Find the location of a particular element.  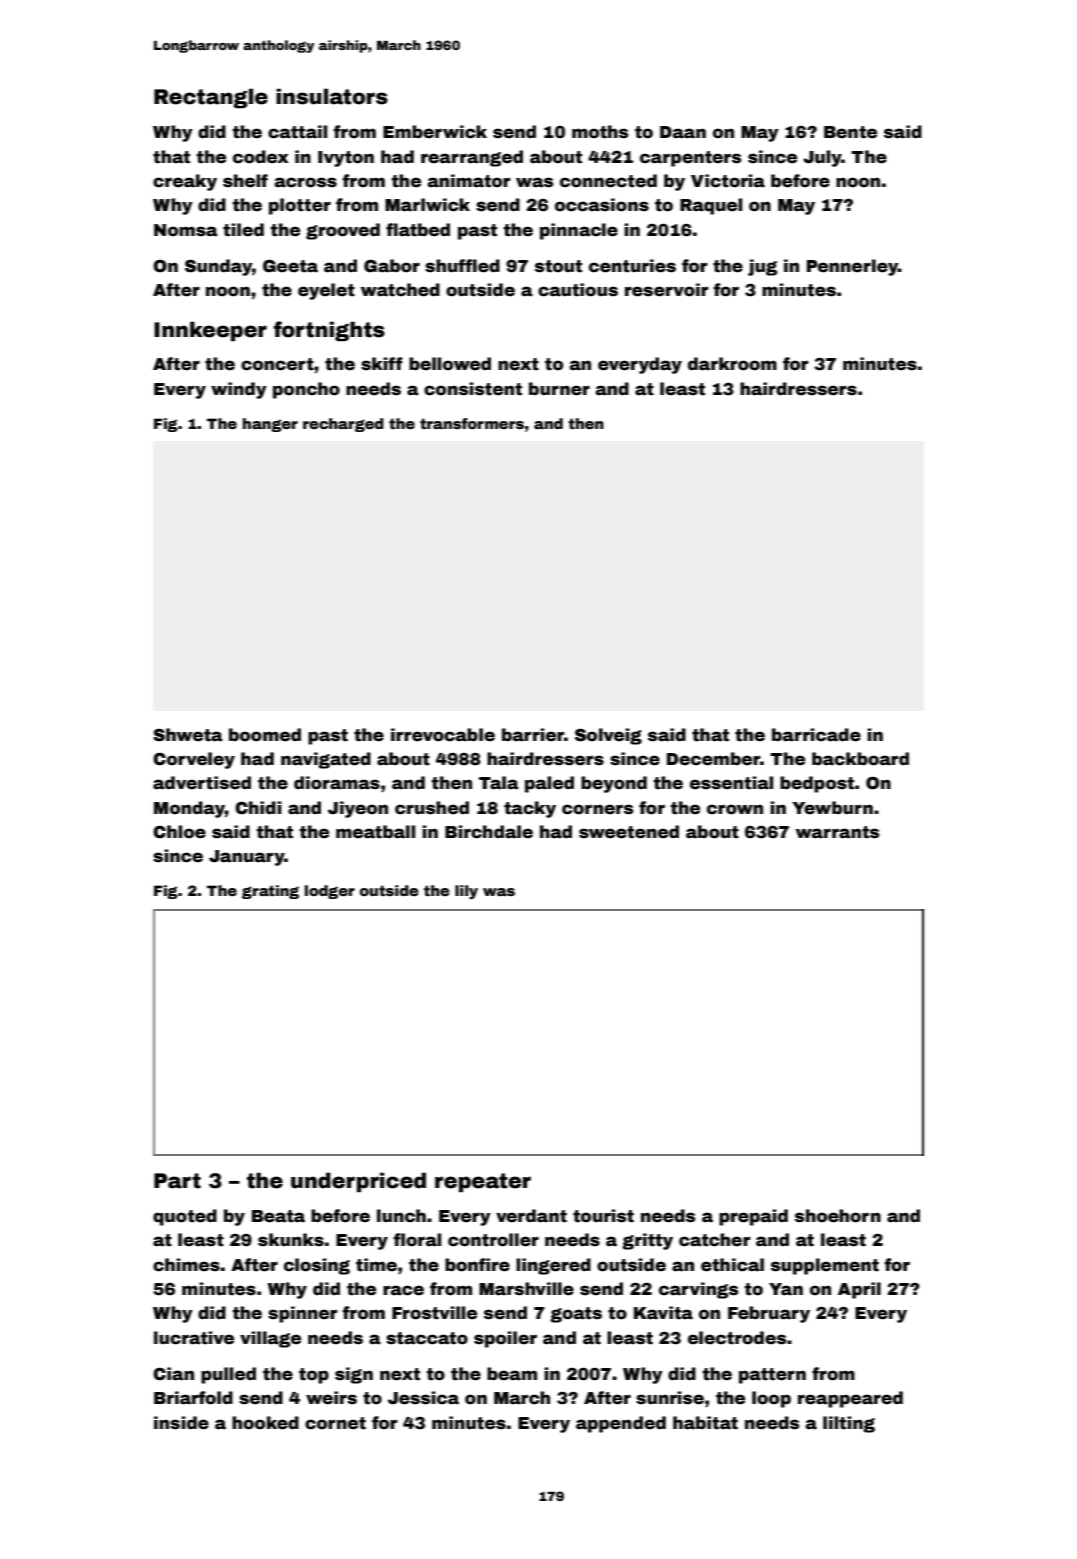

Bente is located at coordinates (850, 132).
